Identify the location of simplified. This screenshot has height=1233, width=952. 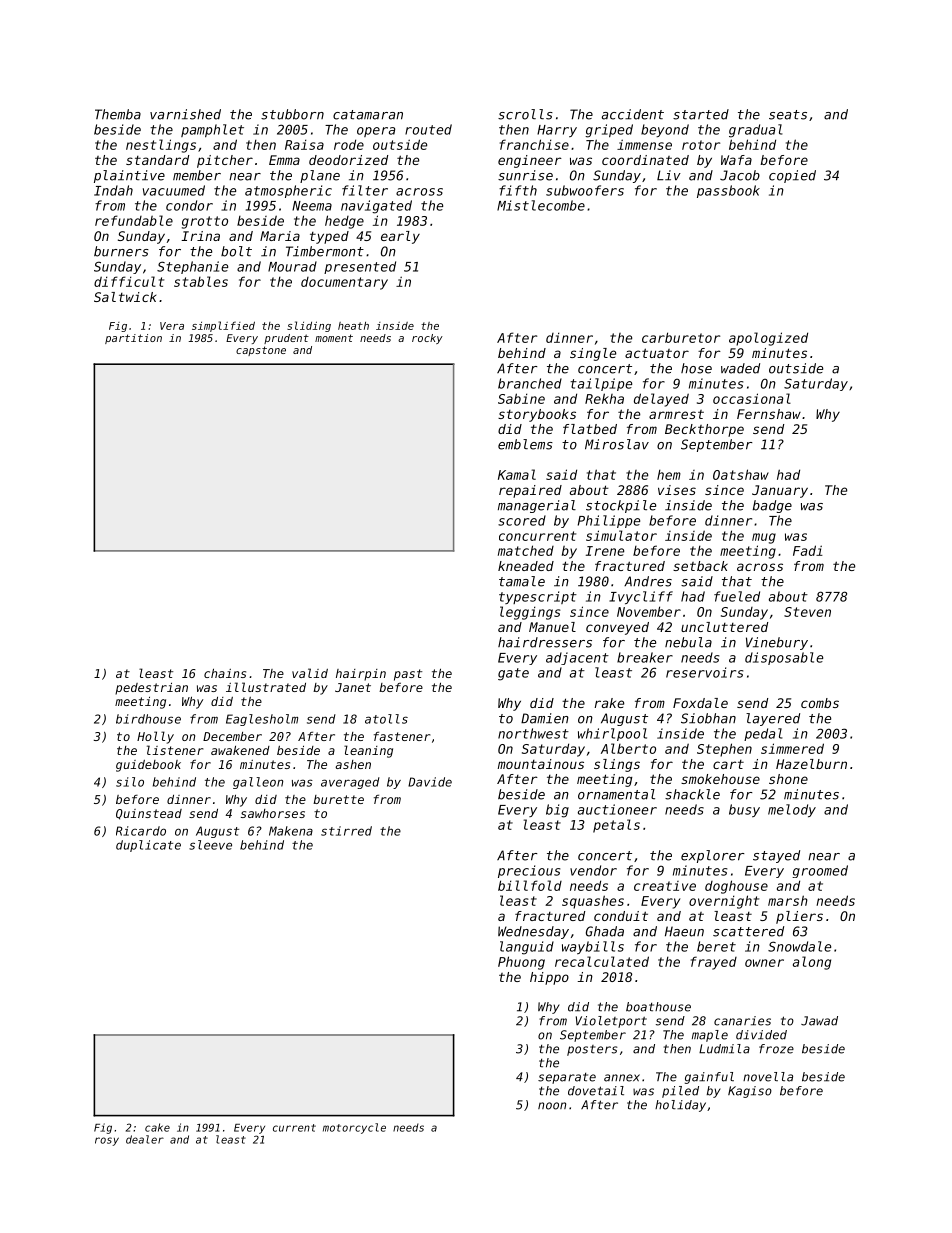
(223, 326).
